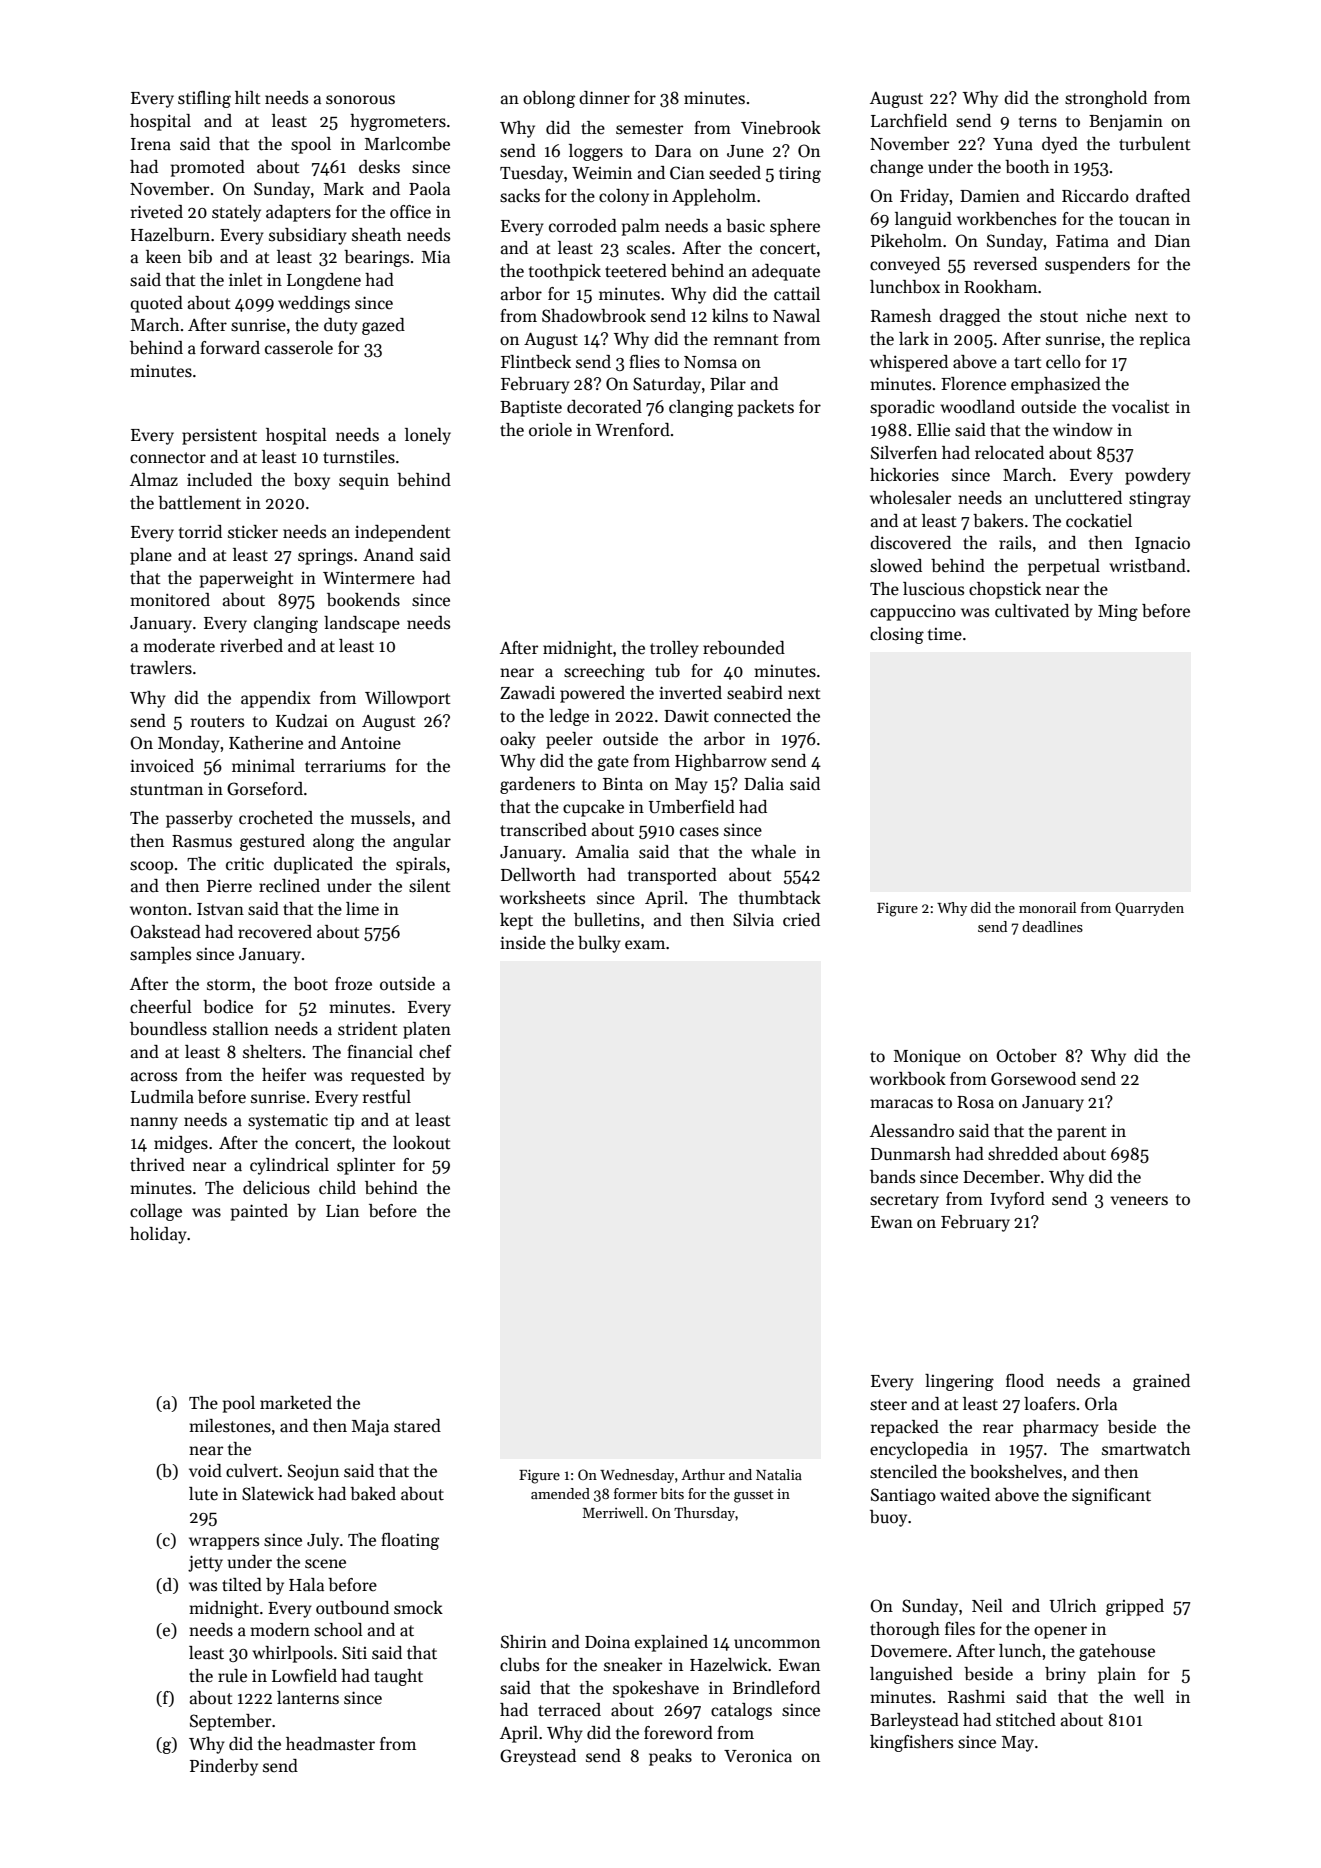  What do you see at coordinates (780, 898) in the image?
I see `thumbtack` at bounding box center [780, 898].
